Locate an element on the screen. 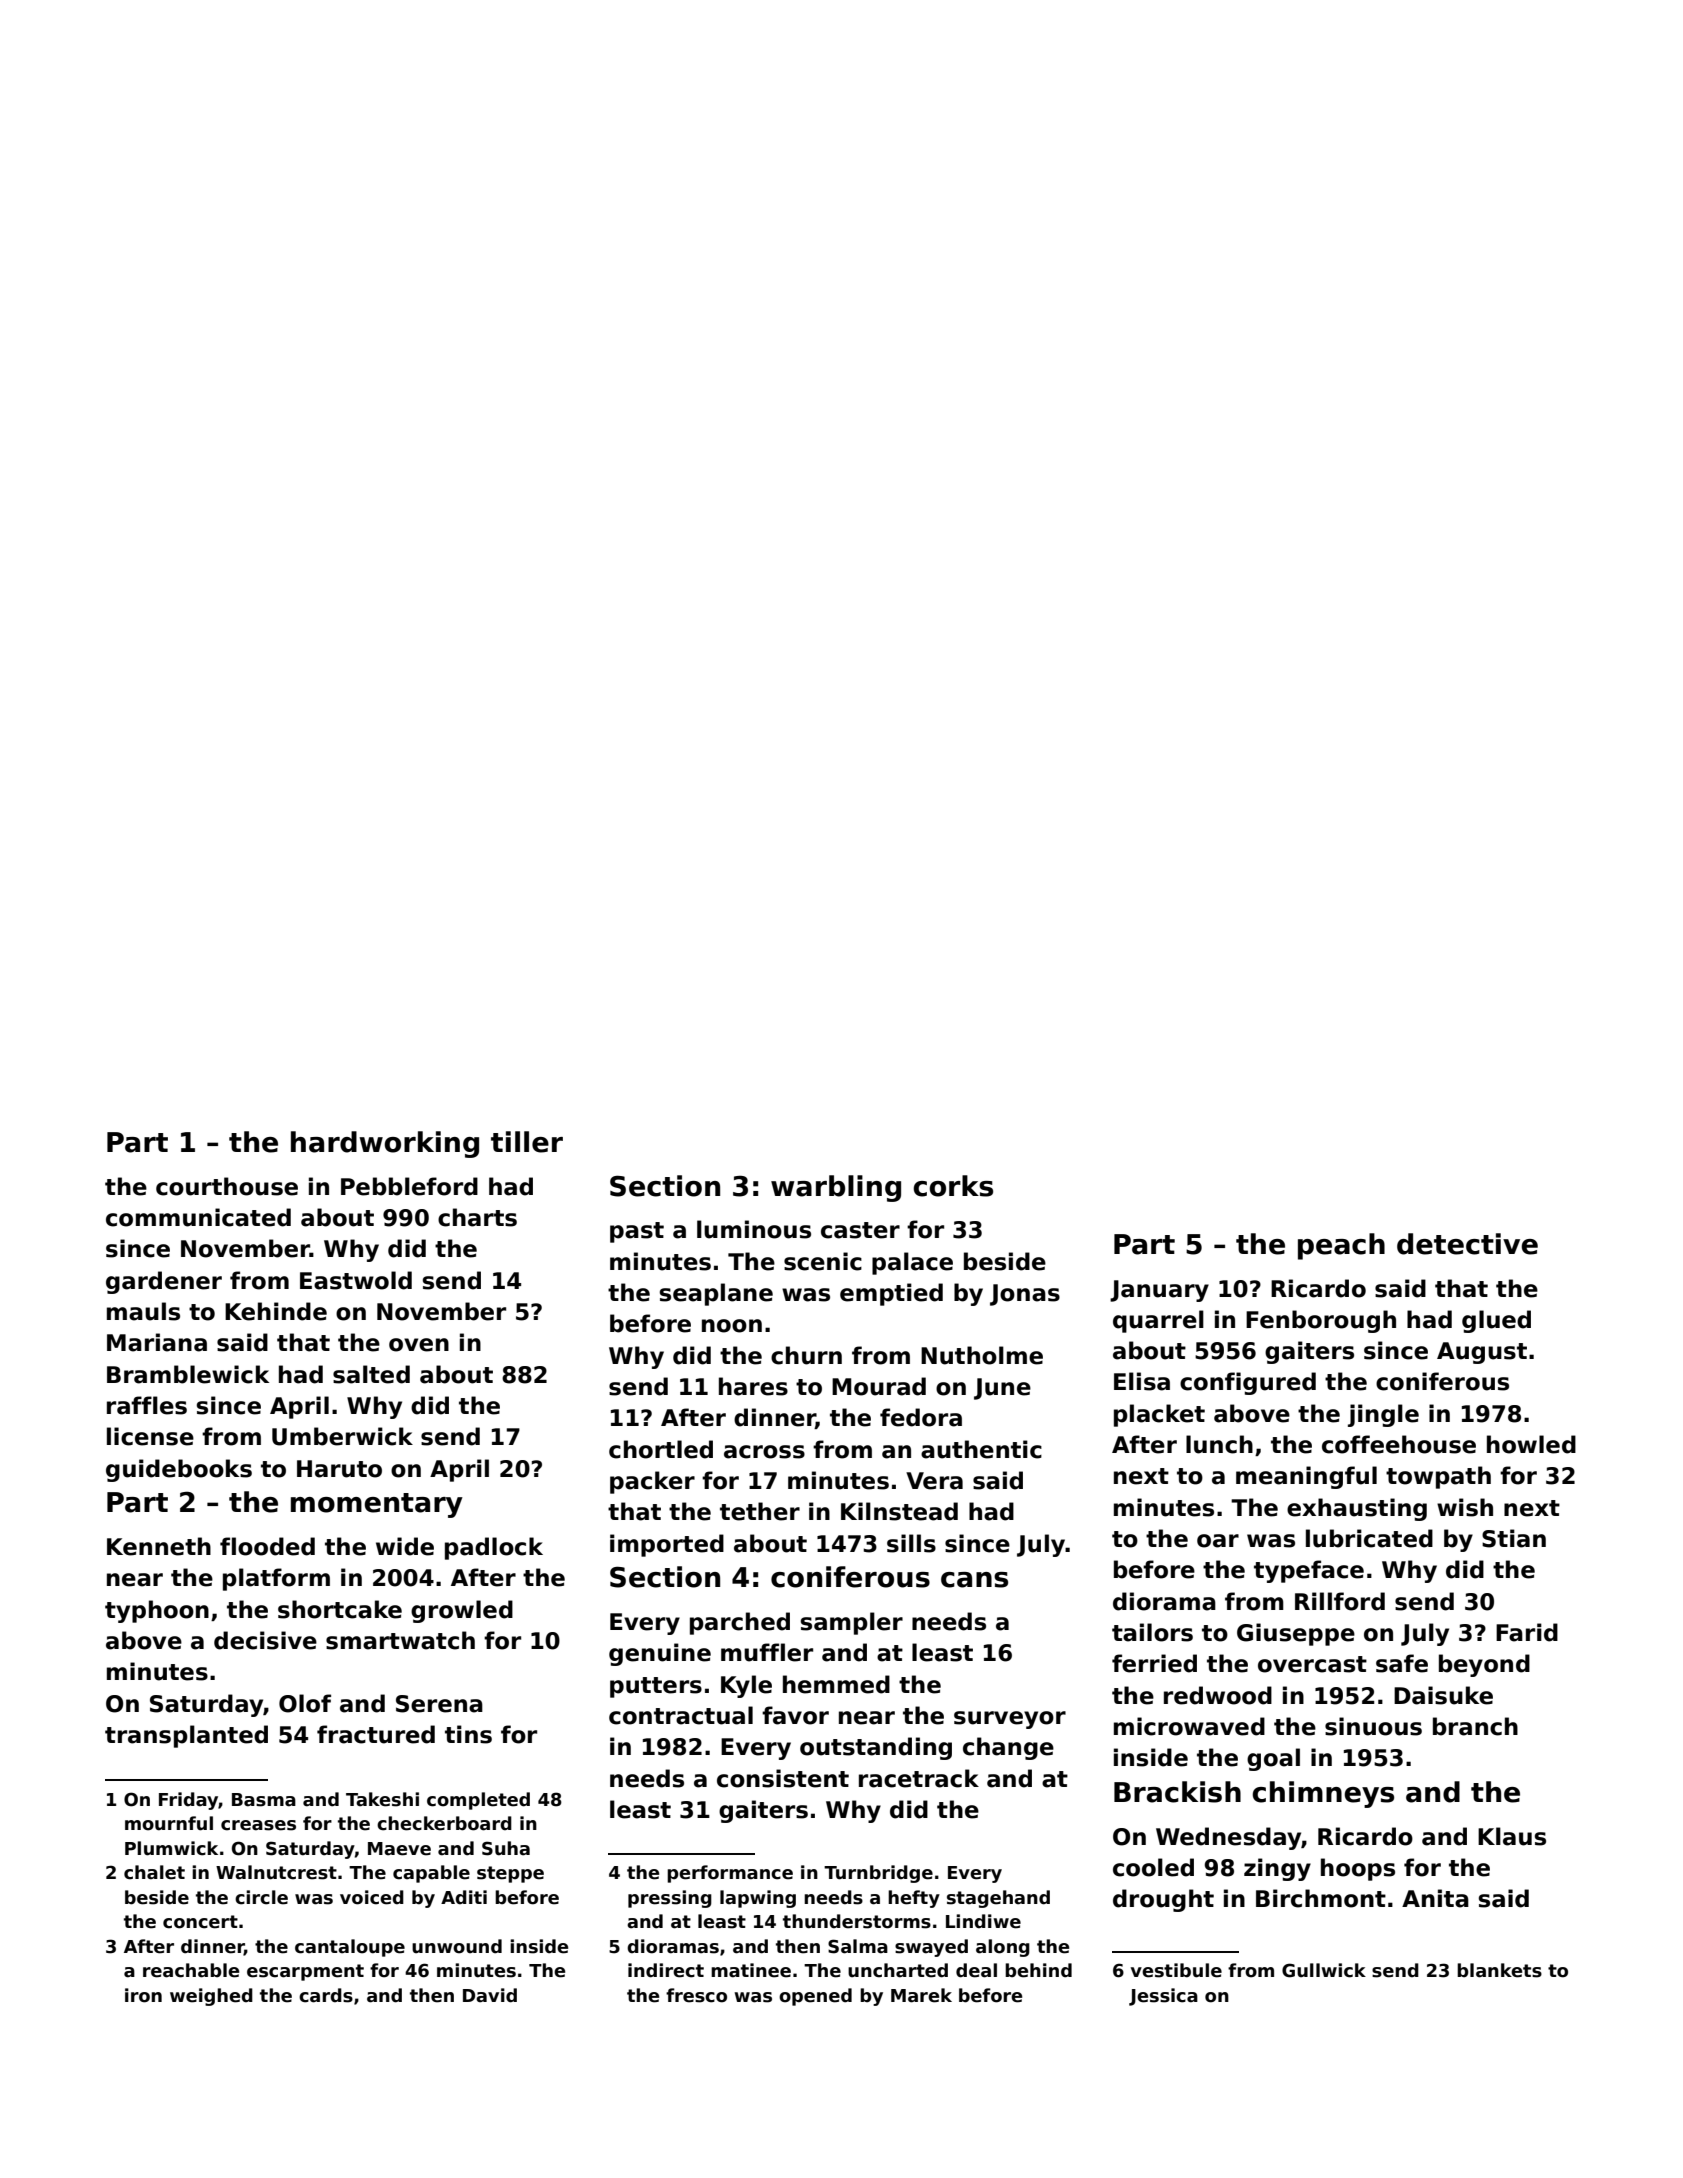 The image size is (1683, 2178). unwound is located at coordinates (457, 1946).
